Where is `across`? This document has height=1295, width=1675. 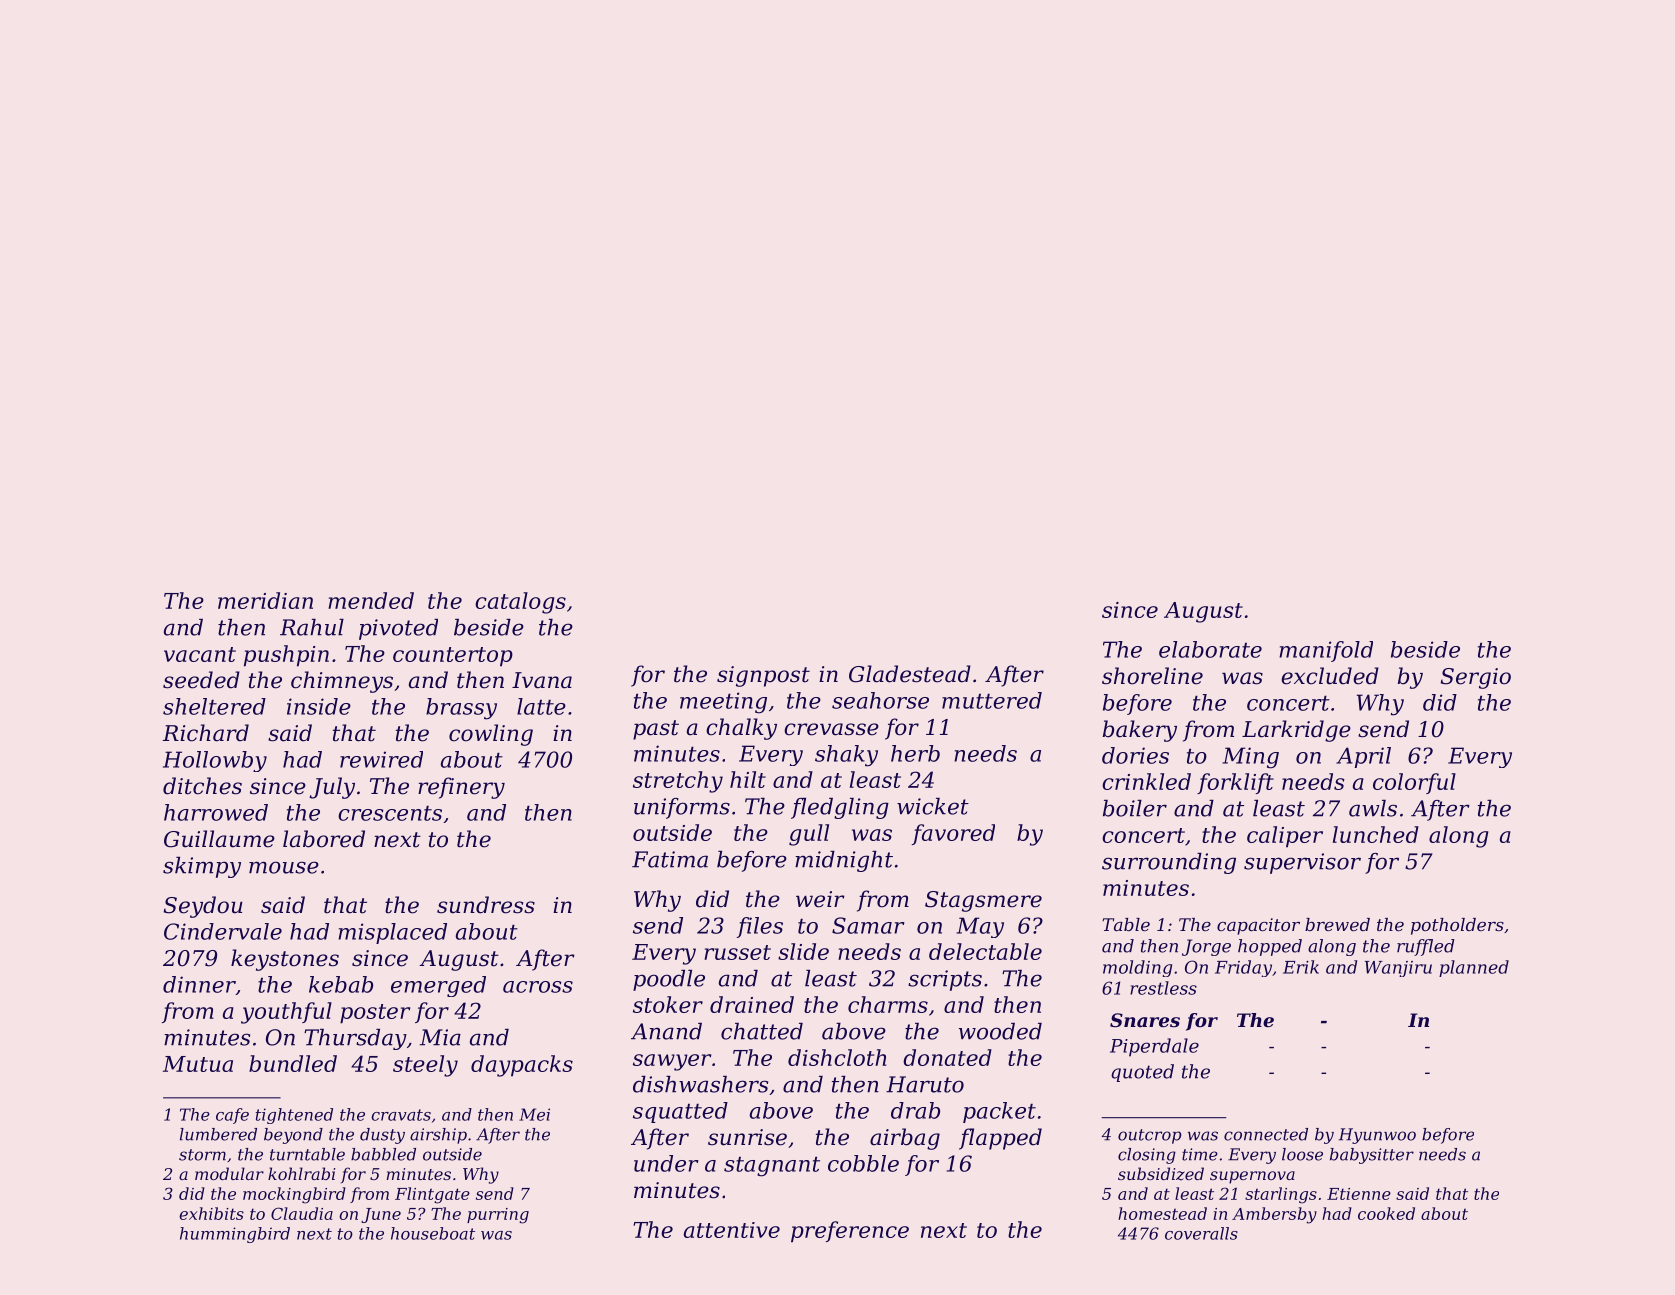
across is located at coordinates (538, 987).
